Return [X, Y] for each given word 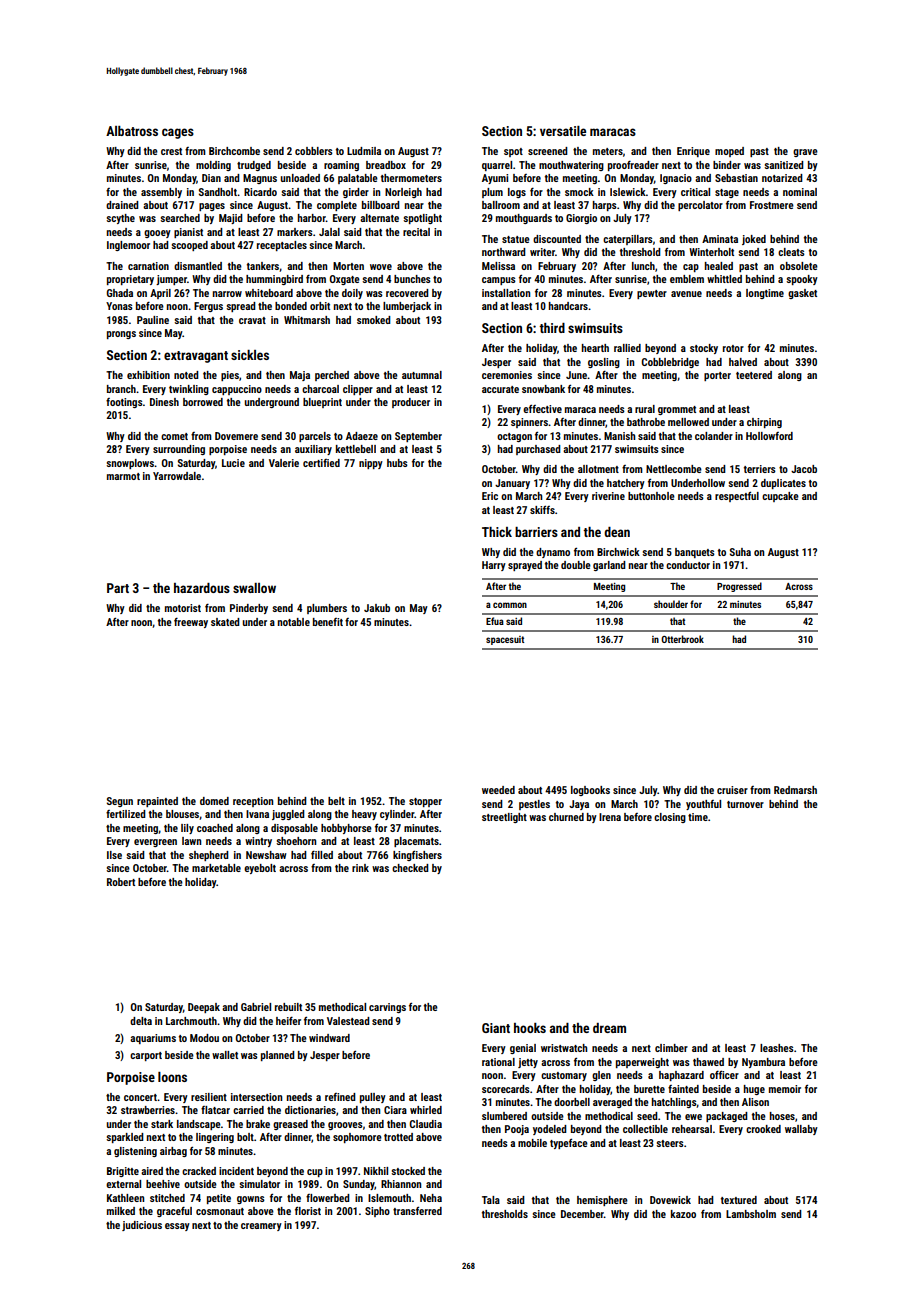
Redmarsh [795, 790]
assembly [161, 193]
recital [416, 232]
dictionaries [310, 1110]
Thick [497, 532]
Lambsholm [751, 1214]
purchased [538, 450]
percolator [700, 206]
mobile [532, 1143]
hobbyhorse [346, 829]
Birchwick [618, 552]
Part [118, 588]
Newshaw [266, 855]
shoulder [671, 604]
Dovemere [236, 436]
